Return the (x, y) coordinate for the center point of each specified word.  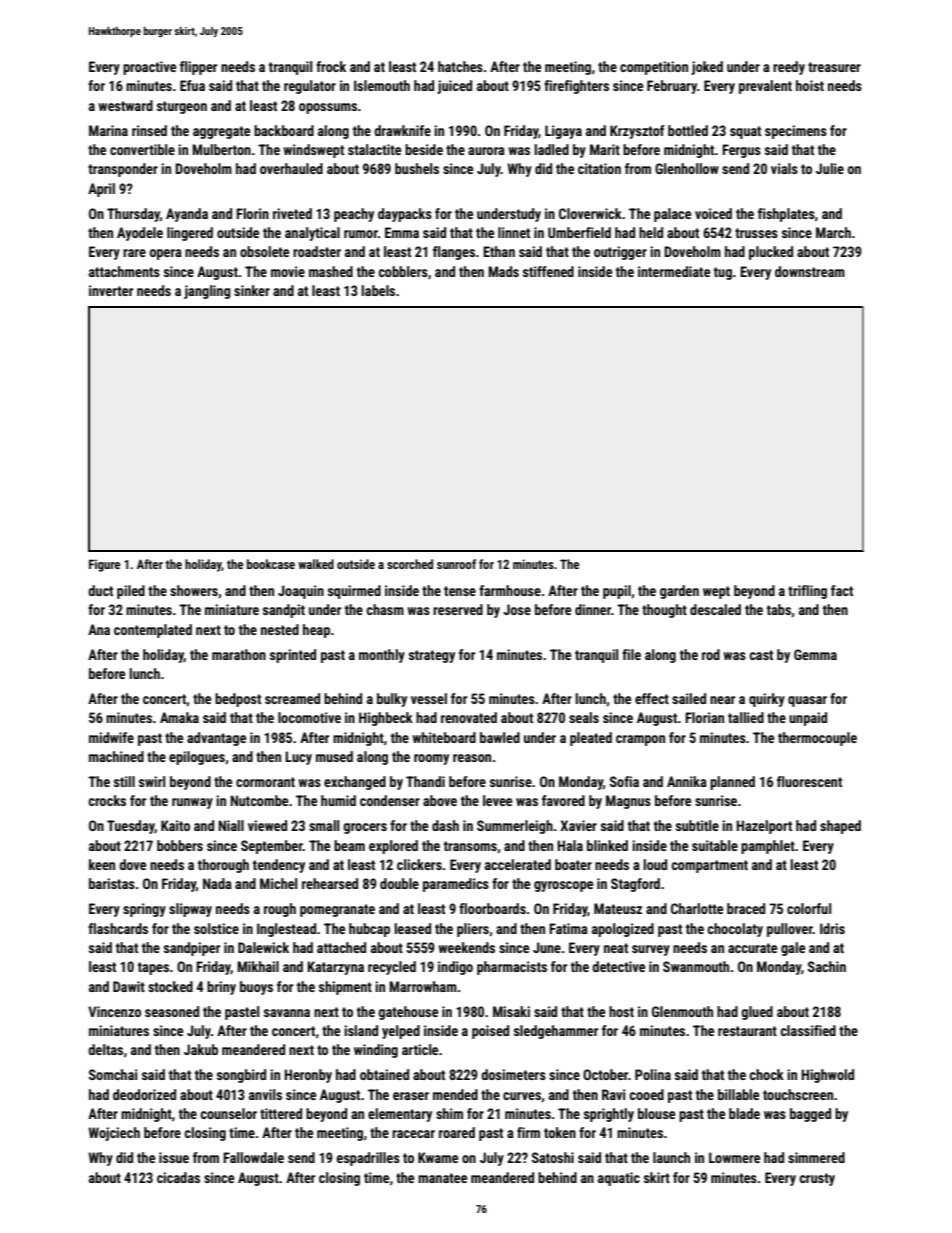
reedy (789, 68)
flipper (198, 68)
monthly (382, 656)
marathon (239, 654)
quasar (807, 701)
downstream (810, 271)
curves (522, 1096)
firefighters (576, 87)
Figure (104, 565)
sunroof (456, 564)
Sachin (827, 966)
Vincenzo (114, 1011)
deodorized (144, 1094)
